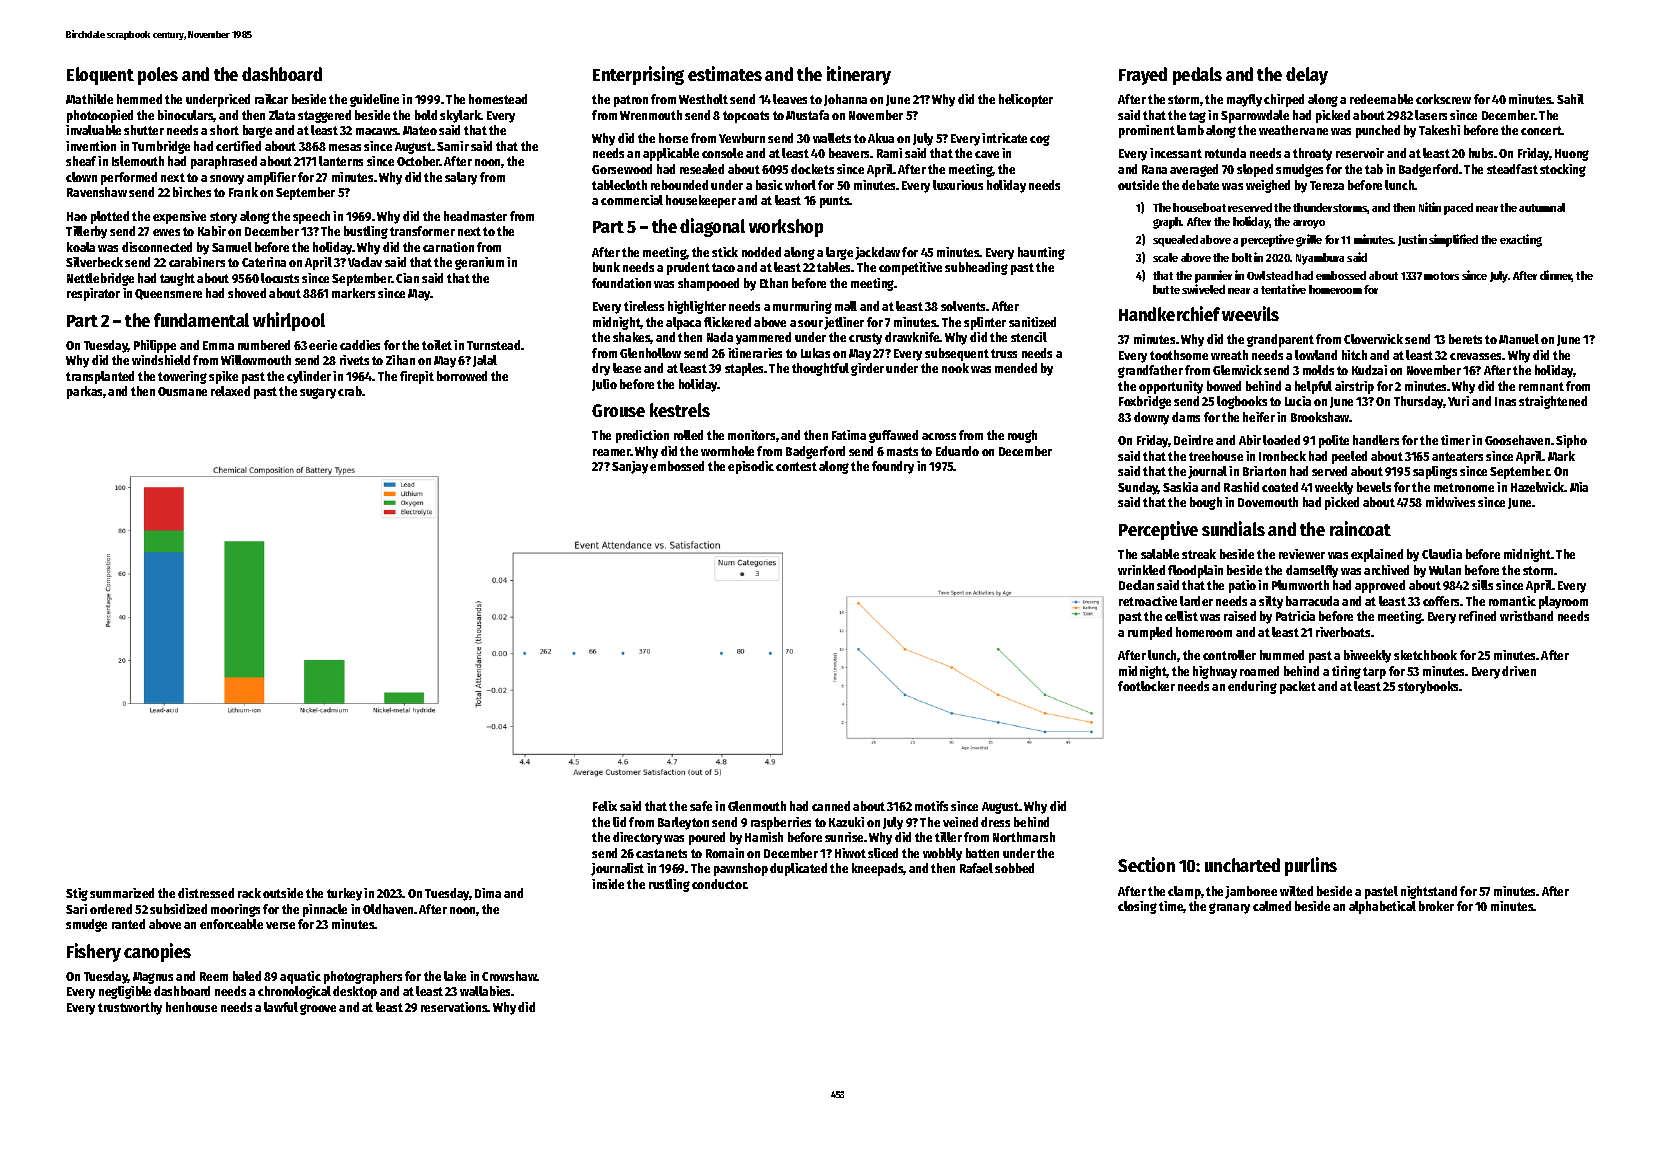 This screenshot has width=1662, height=1175. What do you see at coordinates (1307, 76) in the screenshot?
I see `delay` at bounding box center [1307, 76].
